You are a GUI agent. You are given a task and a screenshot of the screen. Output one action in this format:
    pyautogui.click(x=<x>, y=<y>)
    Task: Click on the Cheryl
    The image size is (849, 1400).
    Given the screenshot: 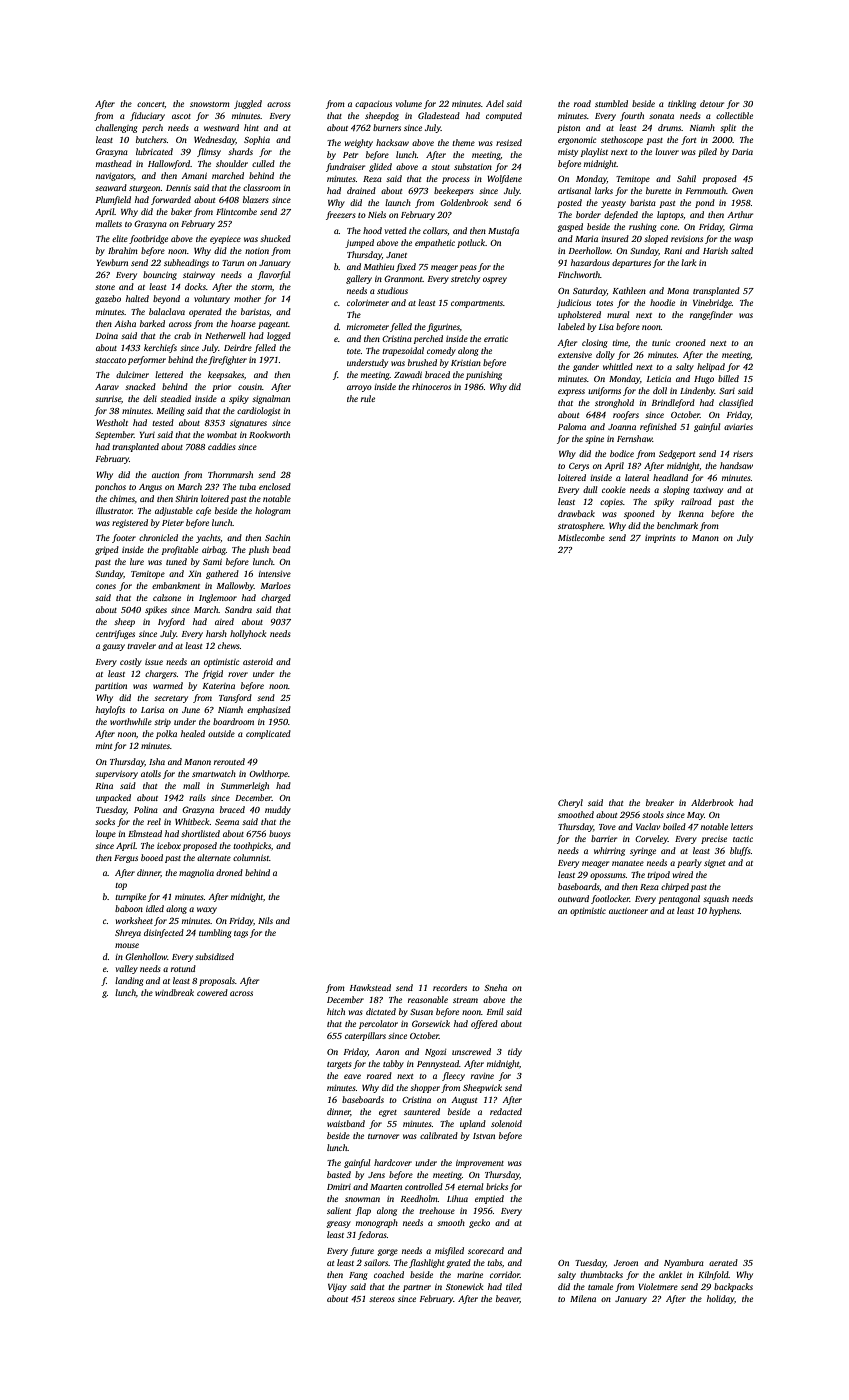 What is the action you would take?
    pyautogui.click(x=570, y=803)
